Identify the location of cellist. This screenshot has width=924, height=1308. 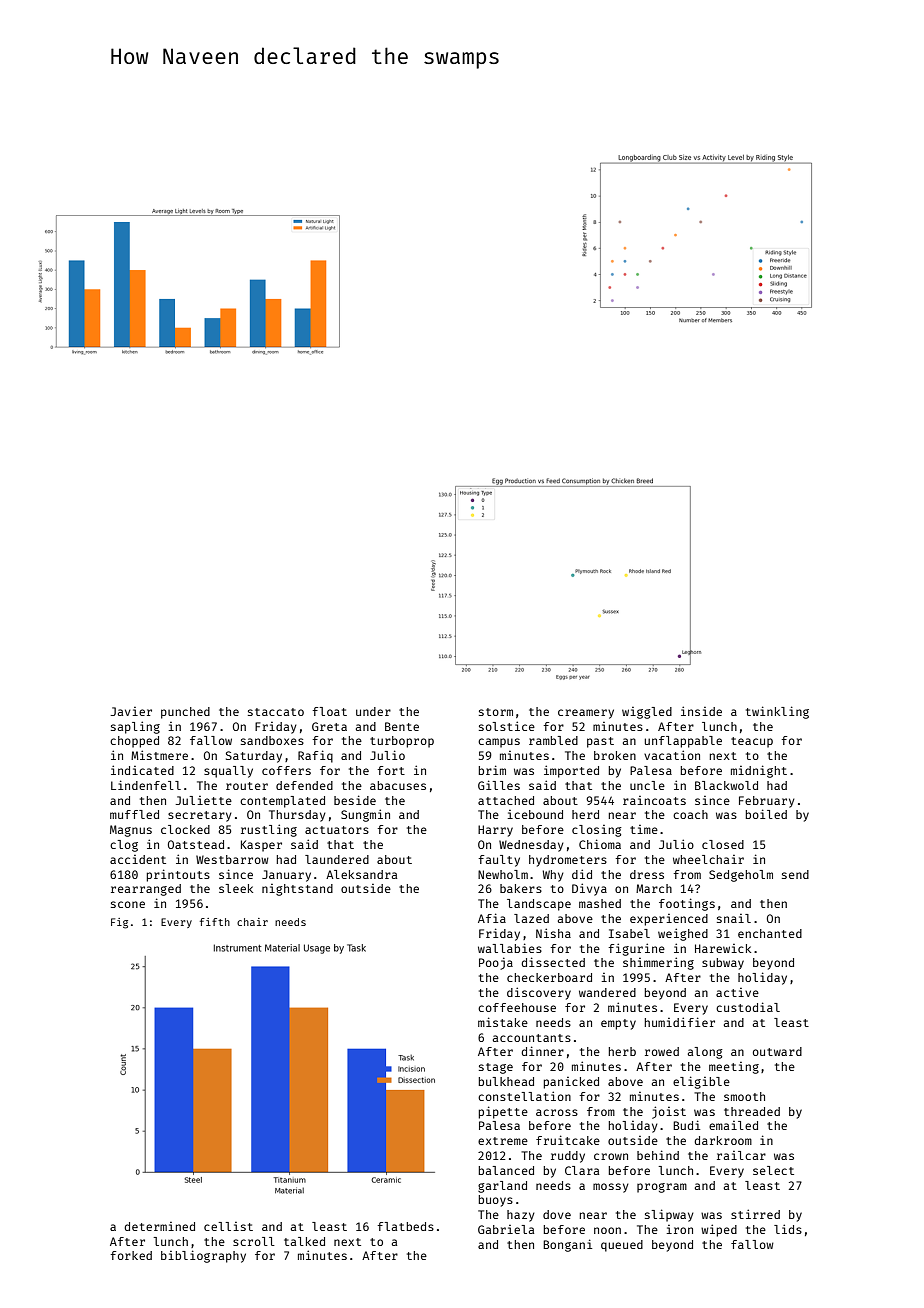
(228, 1226).
